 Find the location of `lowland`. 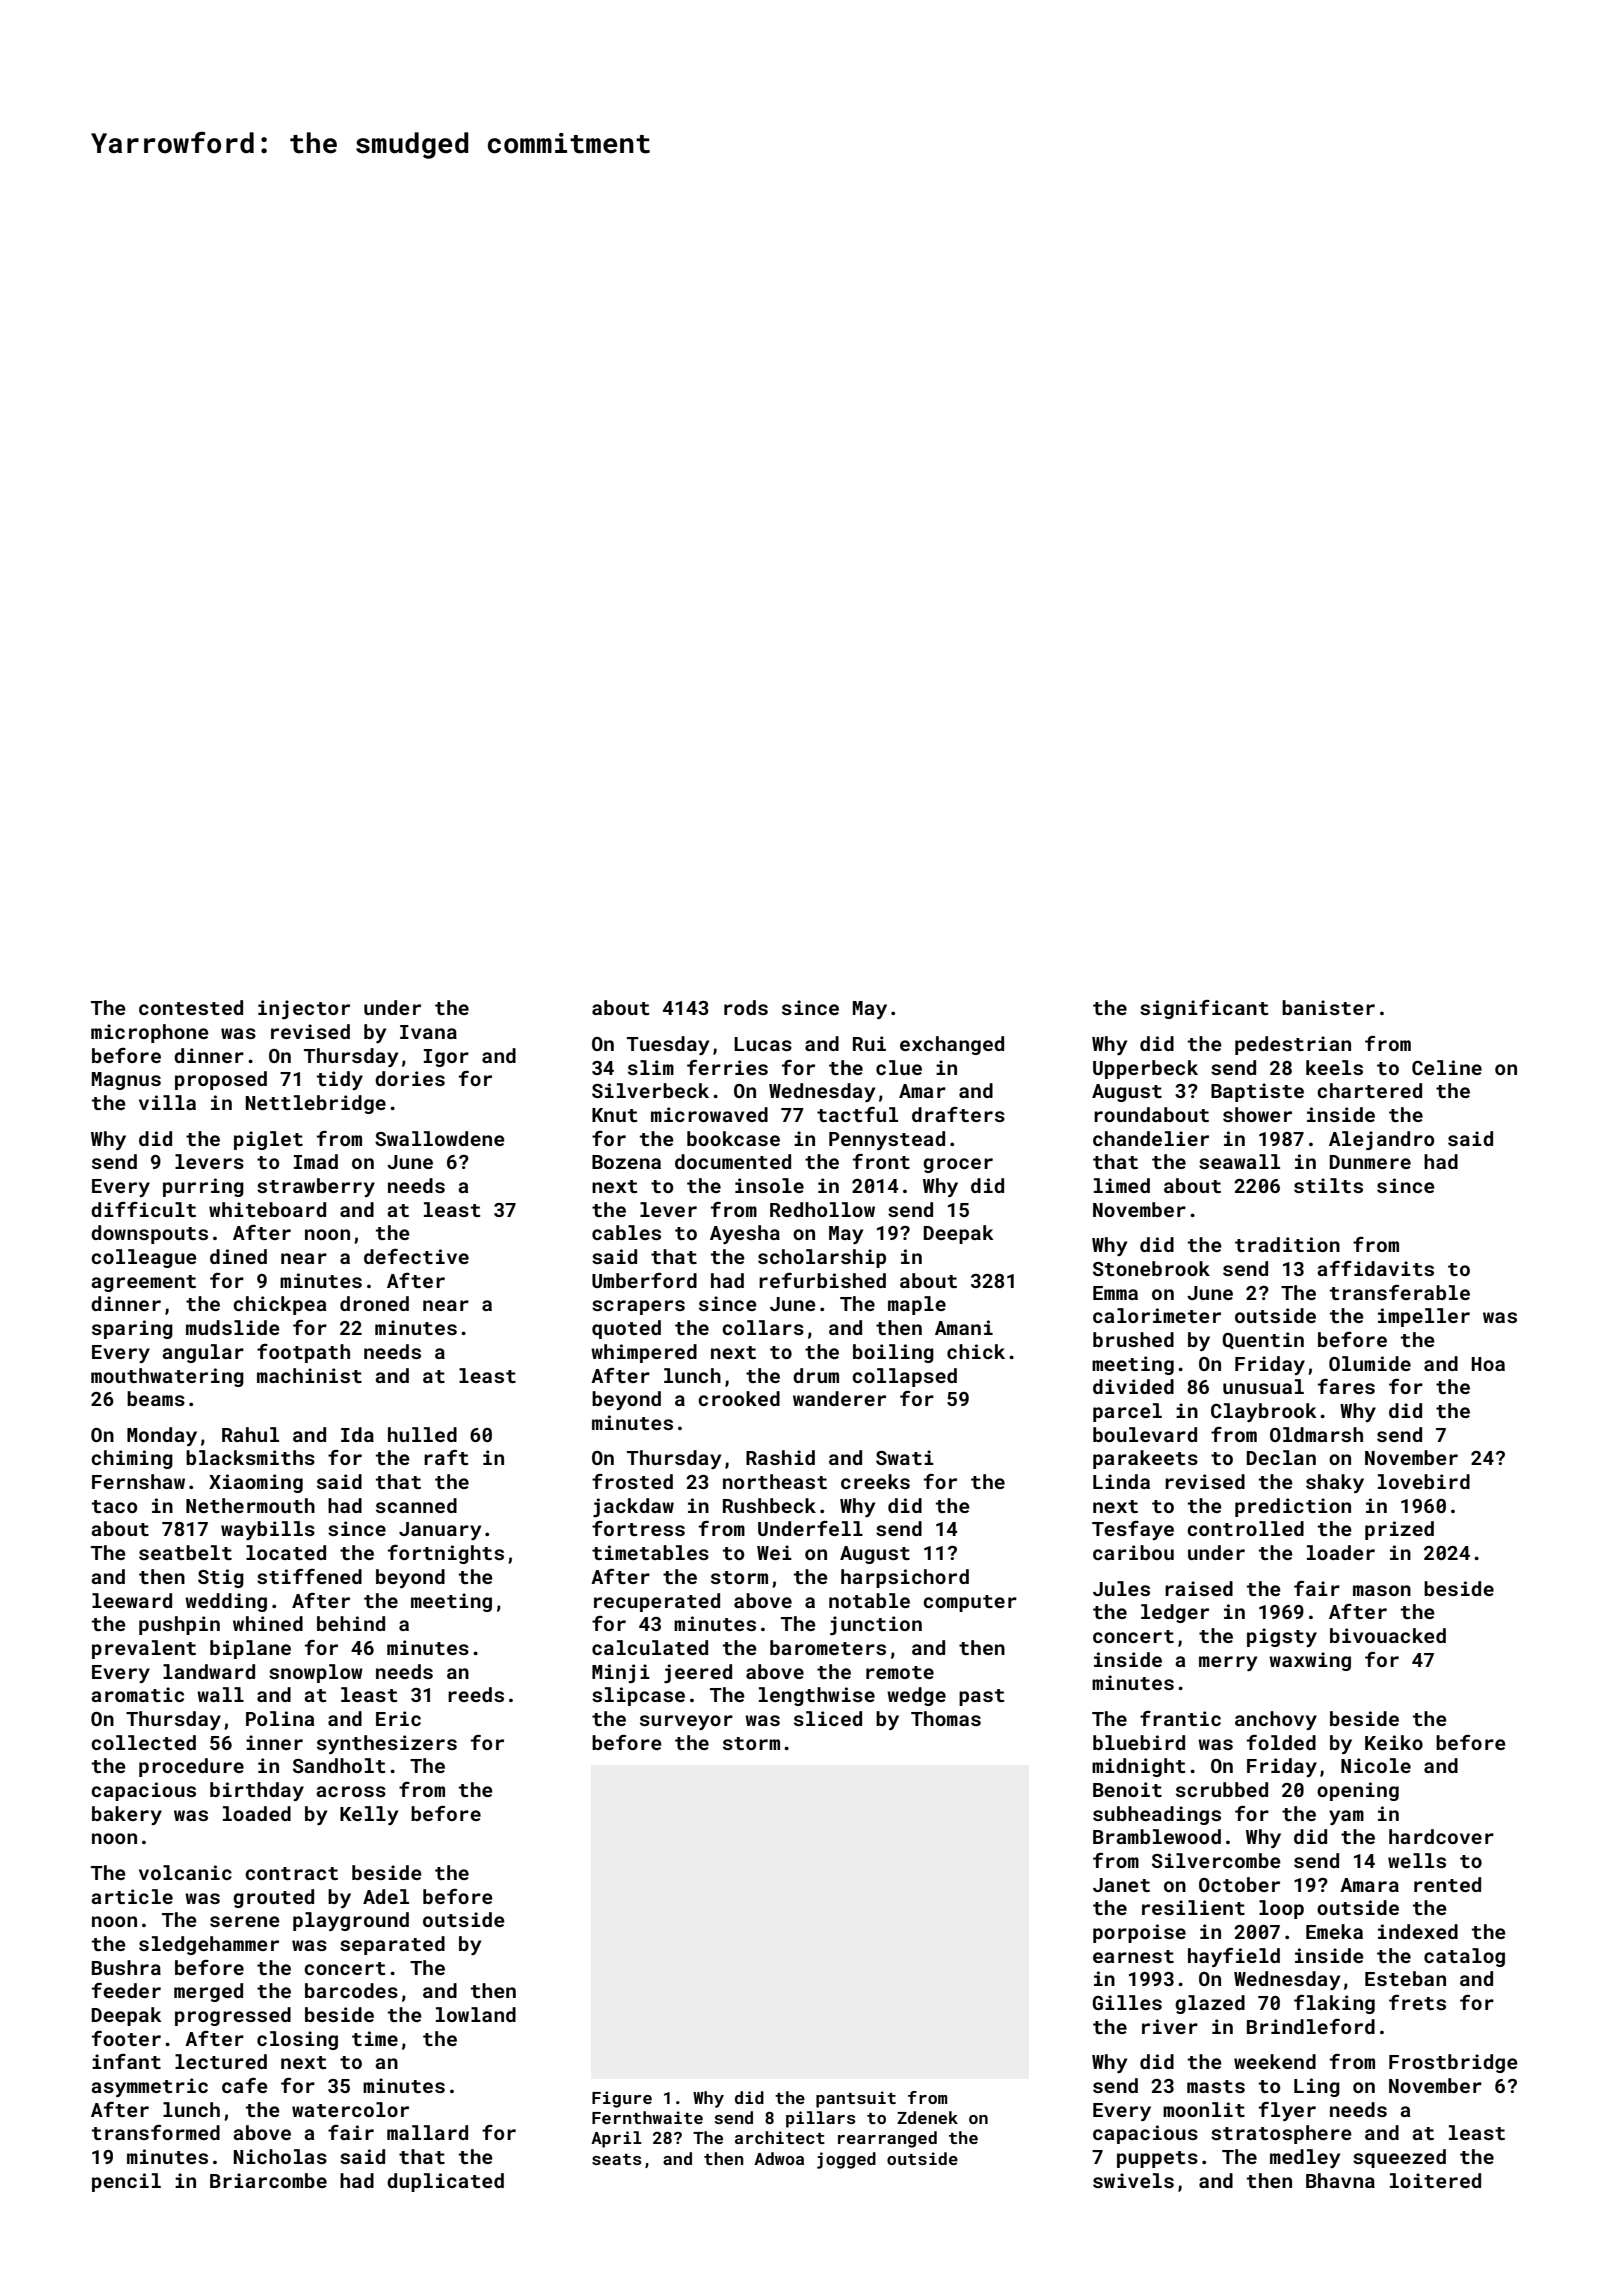

lowland is located at coordinates (476, 2014).
